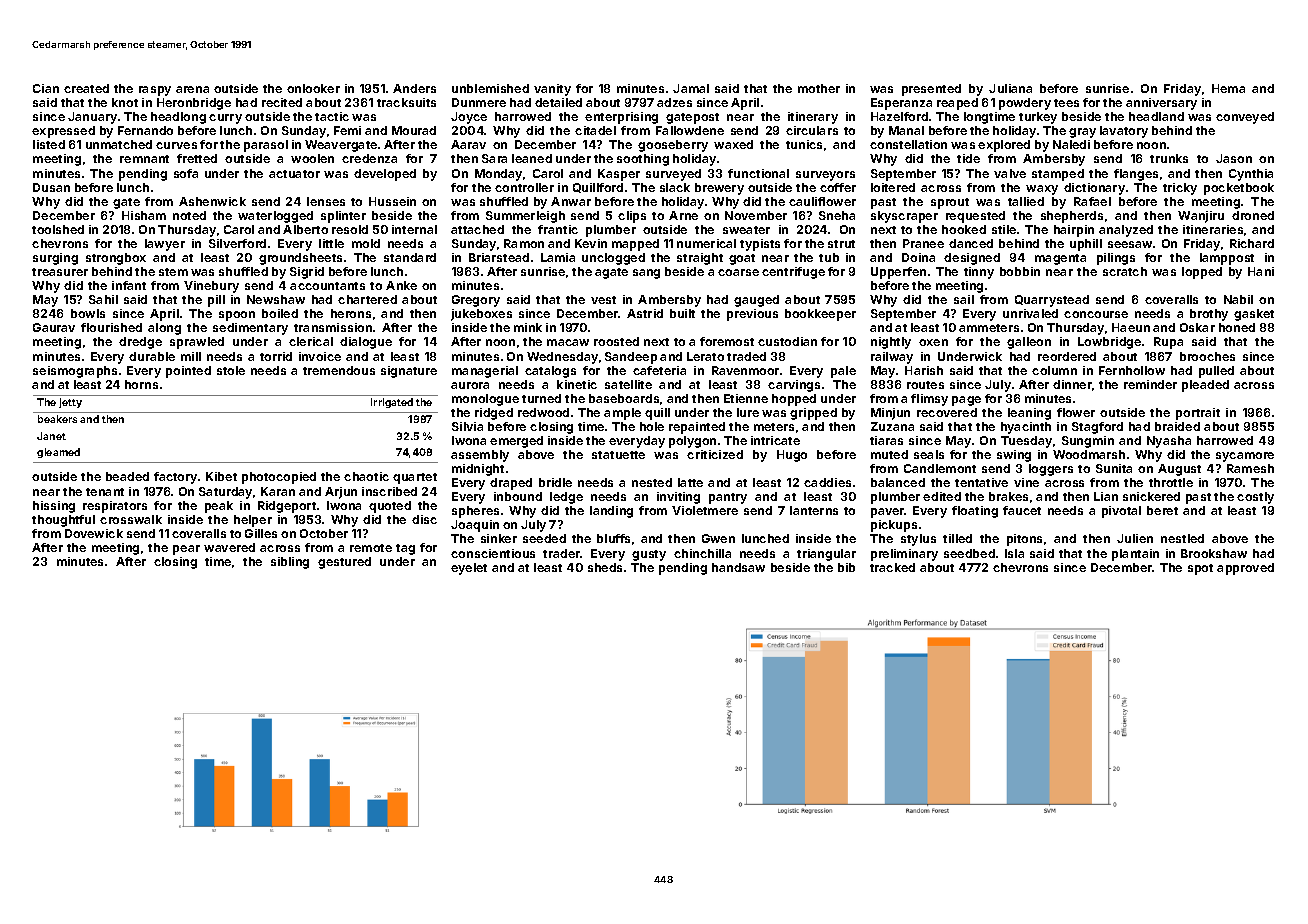 The height and width of the image is (924, 1308). What do you see at coordinates (1010, 173) in the image?
I see `valve` at bounding box center [1010, 173].
